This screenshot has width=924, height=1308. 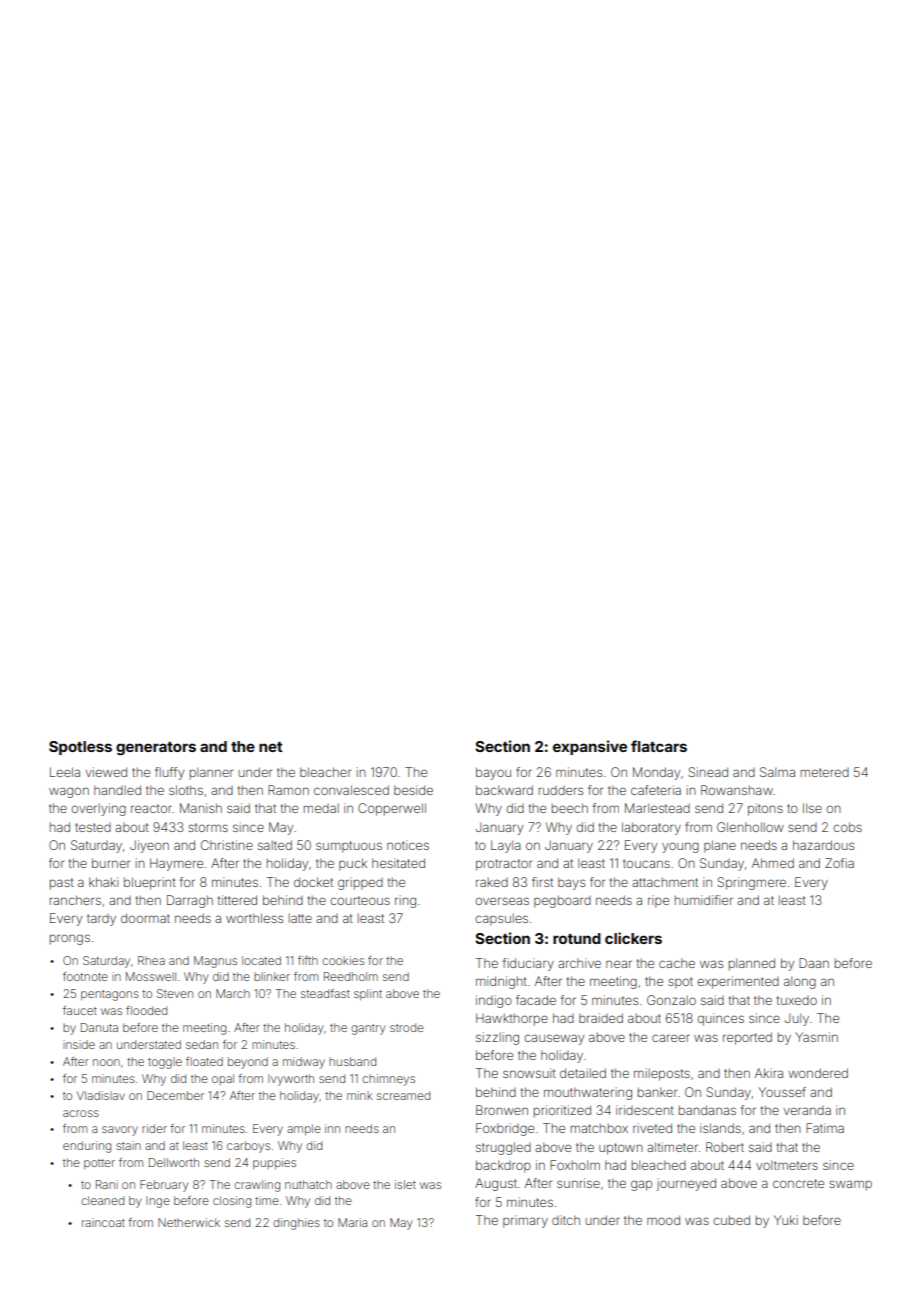 What do you see at coordinates (847, 827) in the screenshot?
I see `cobs` at bounding box center [847, 827].
